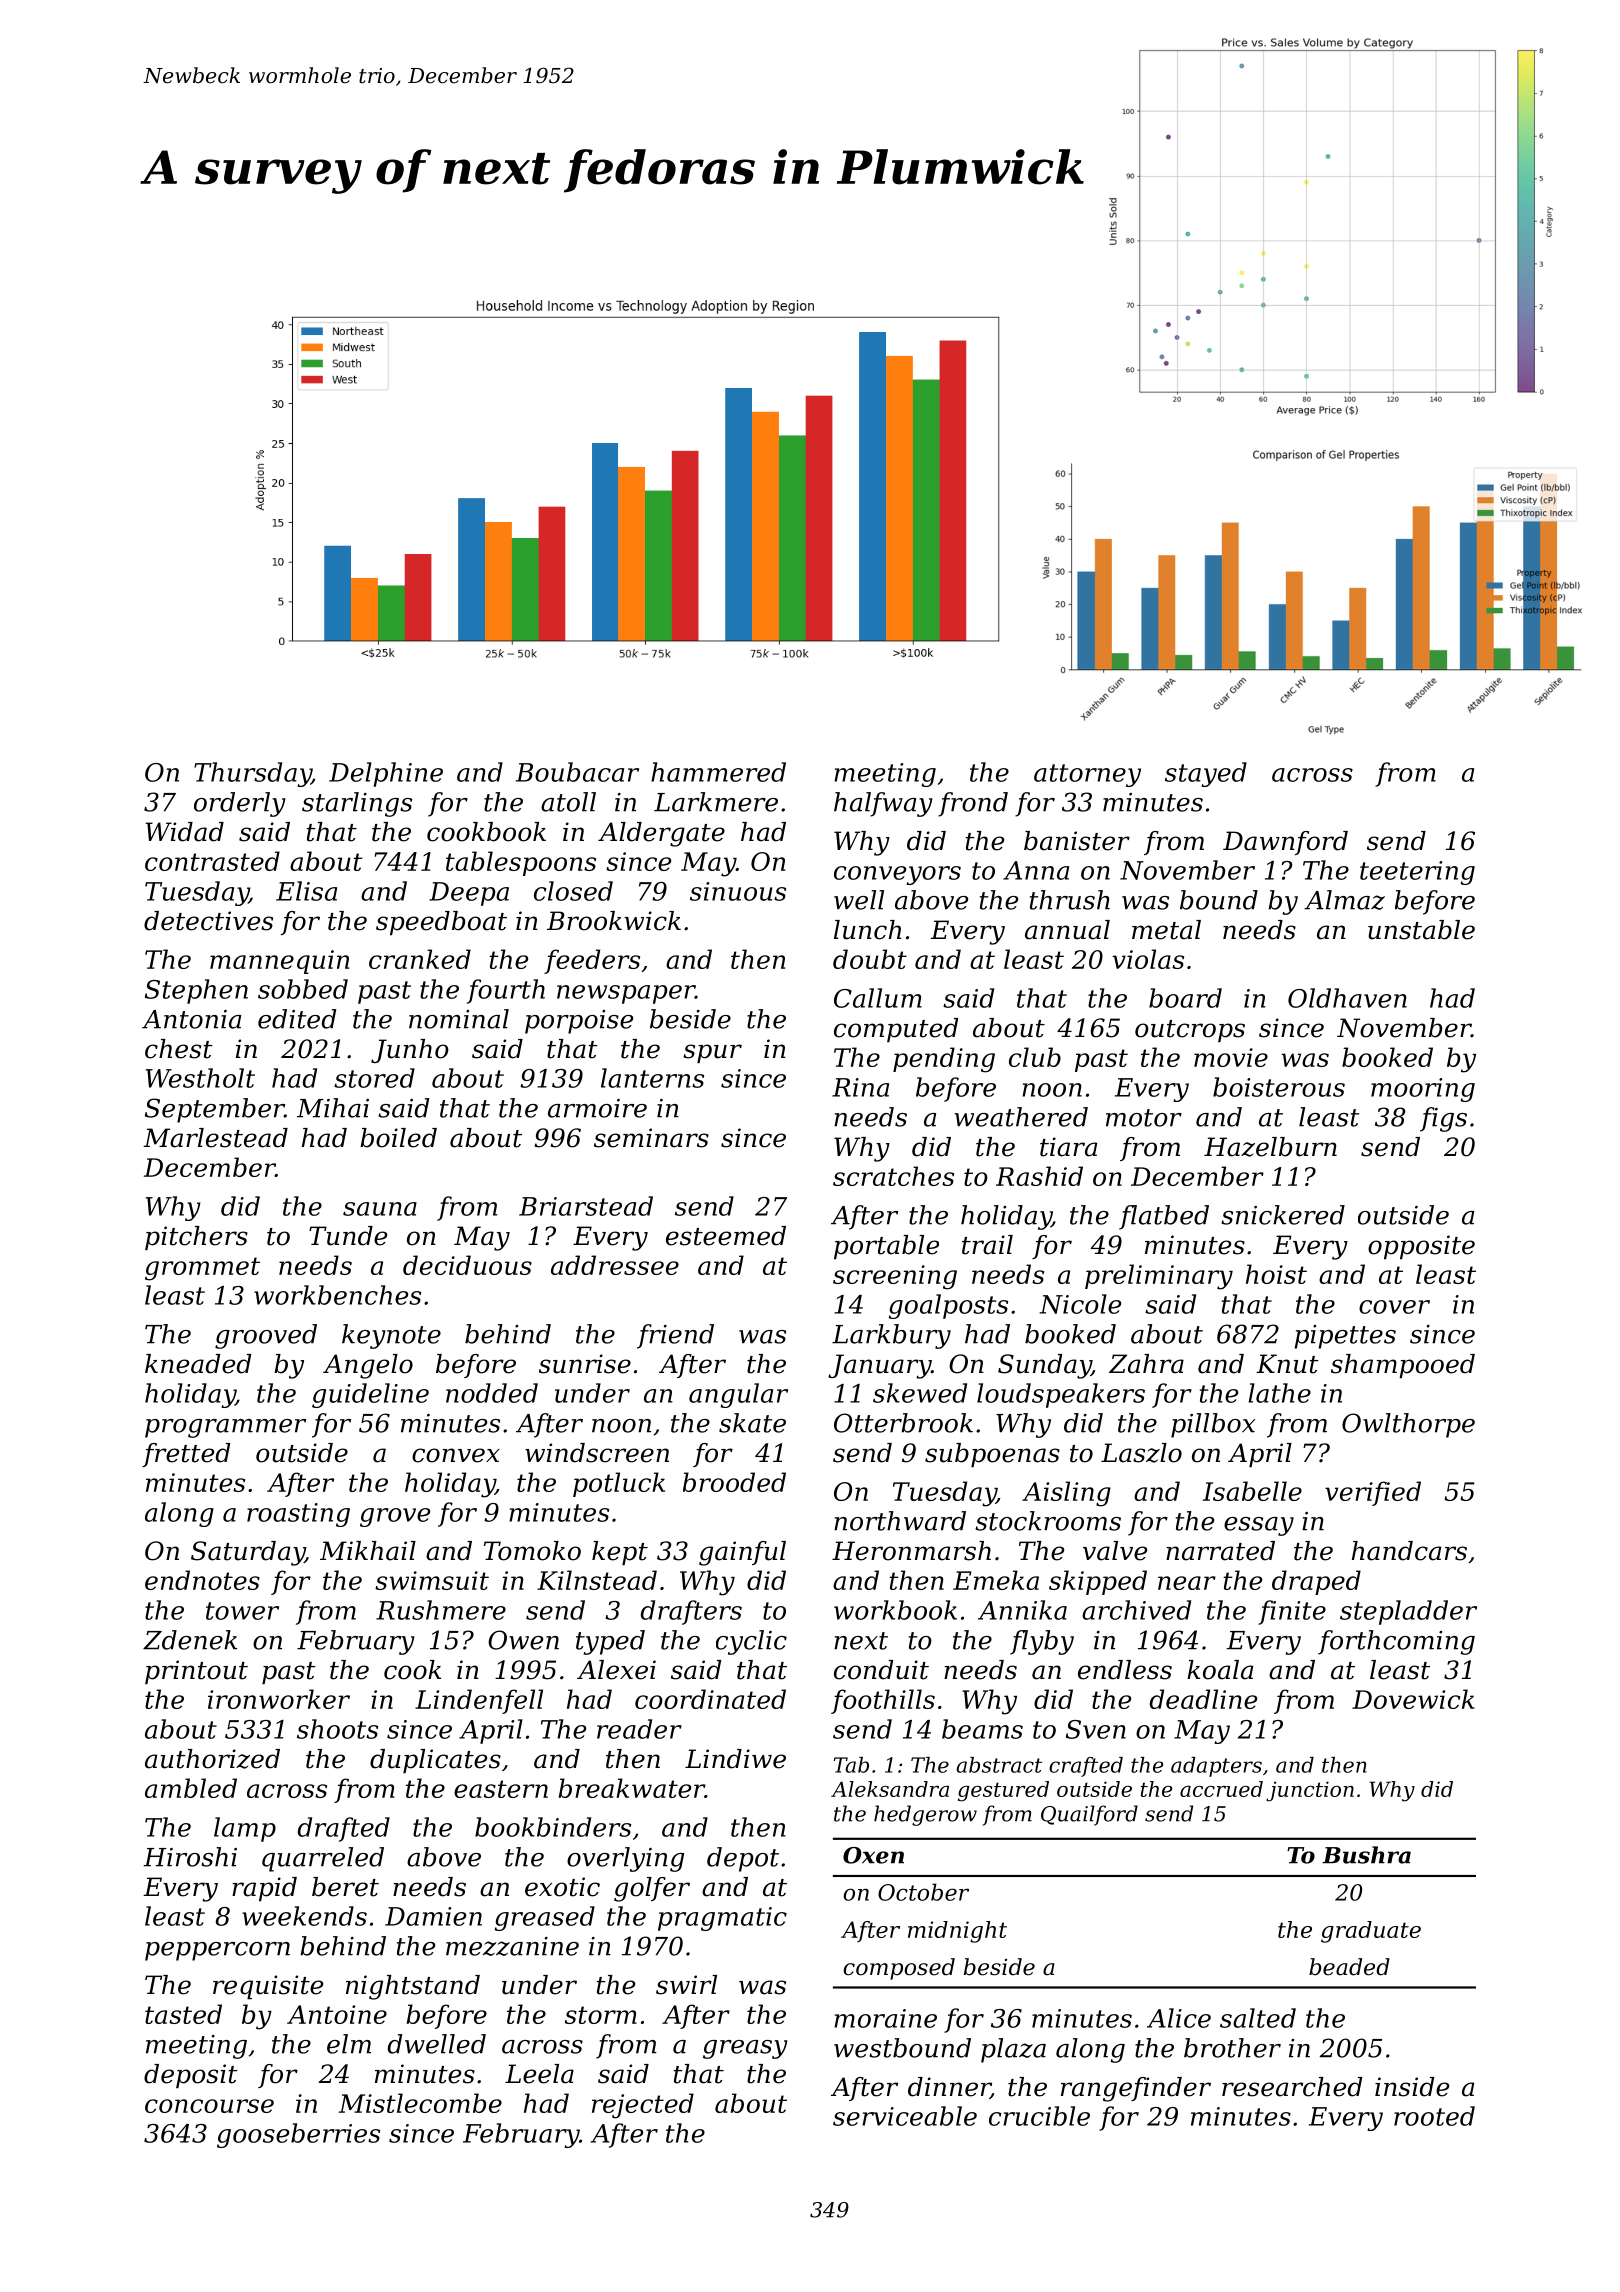 The height and width of the document is (2292, 1620). I want to click on Lindiwe, so click(735, 1759).
